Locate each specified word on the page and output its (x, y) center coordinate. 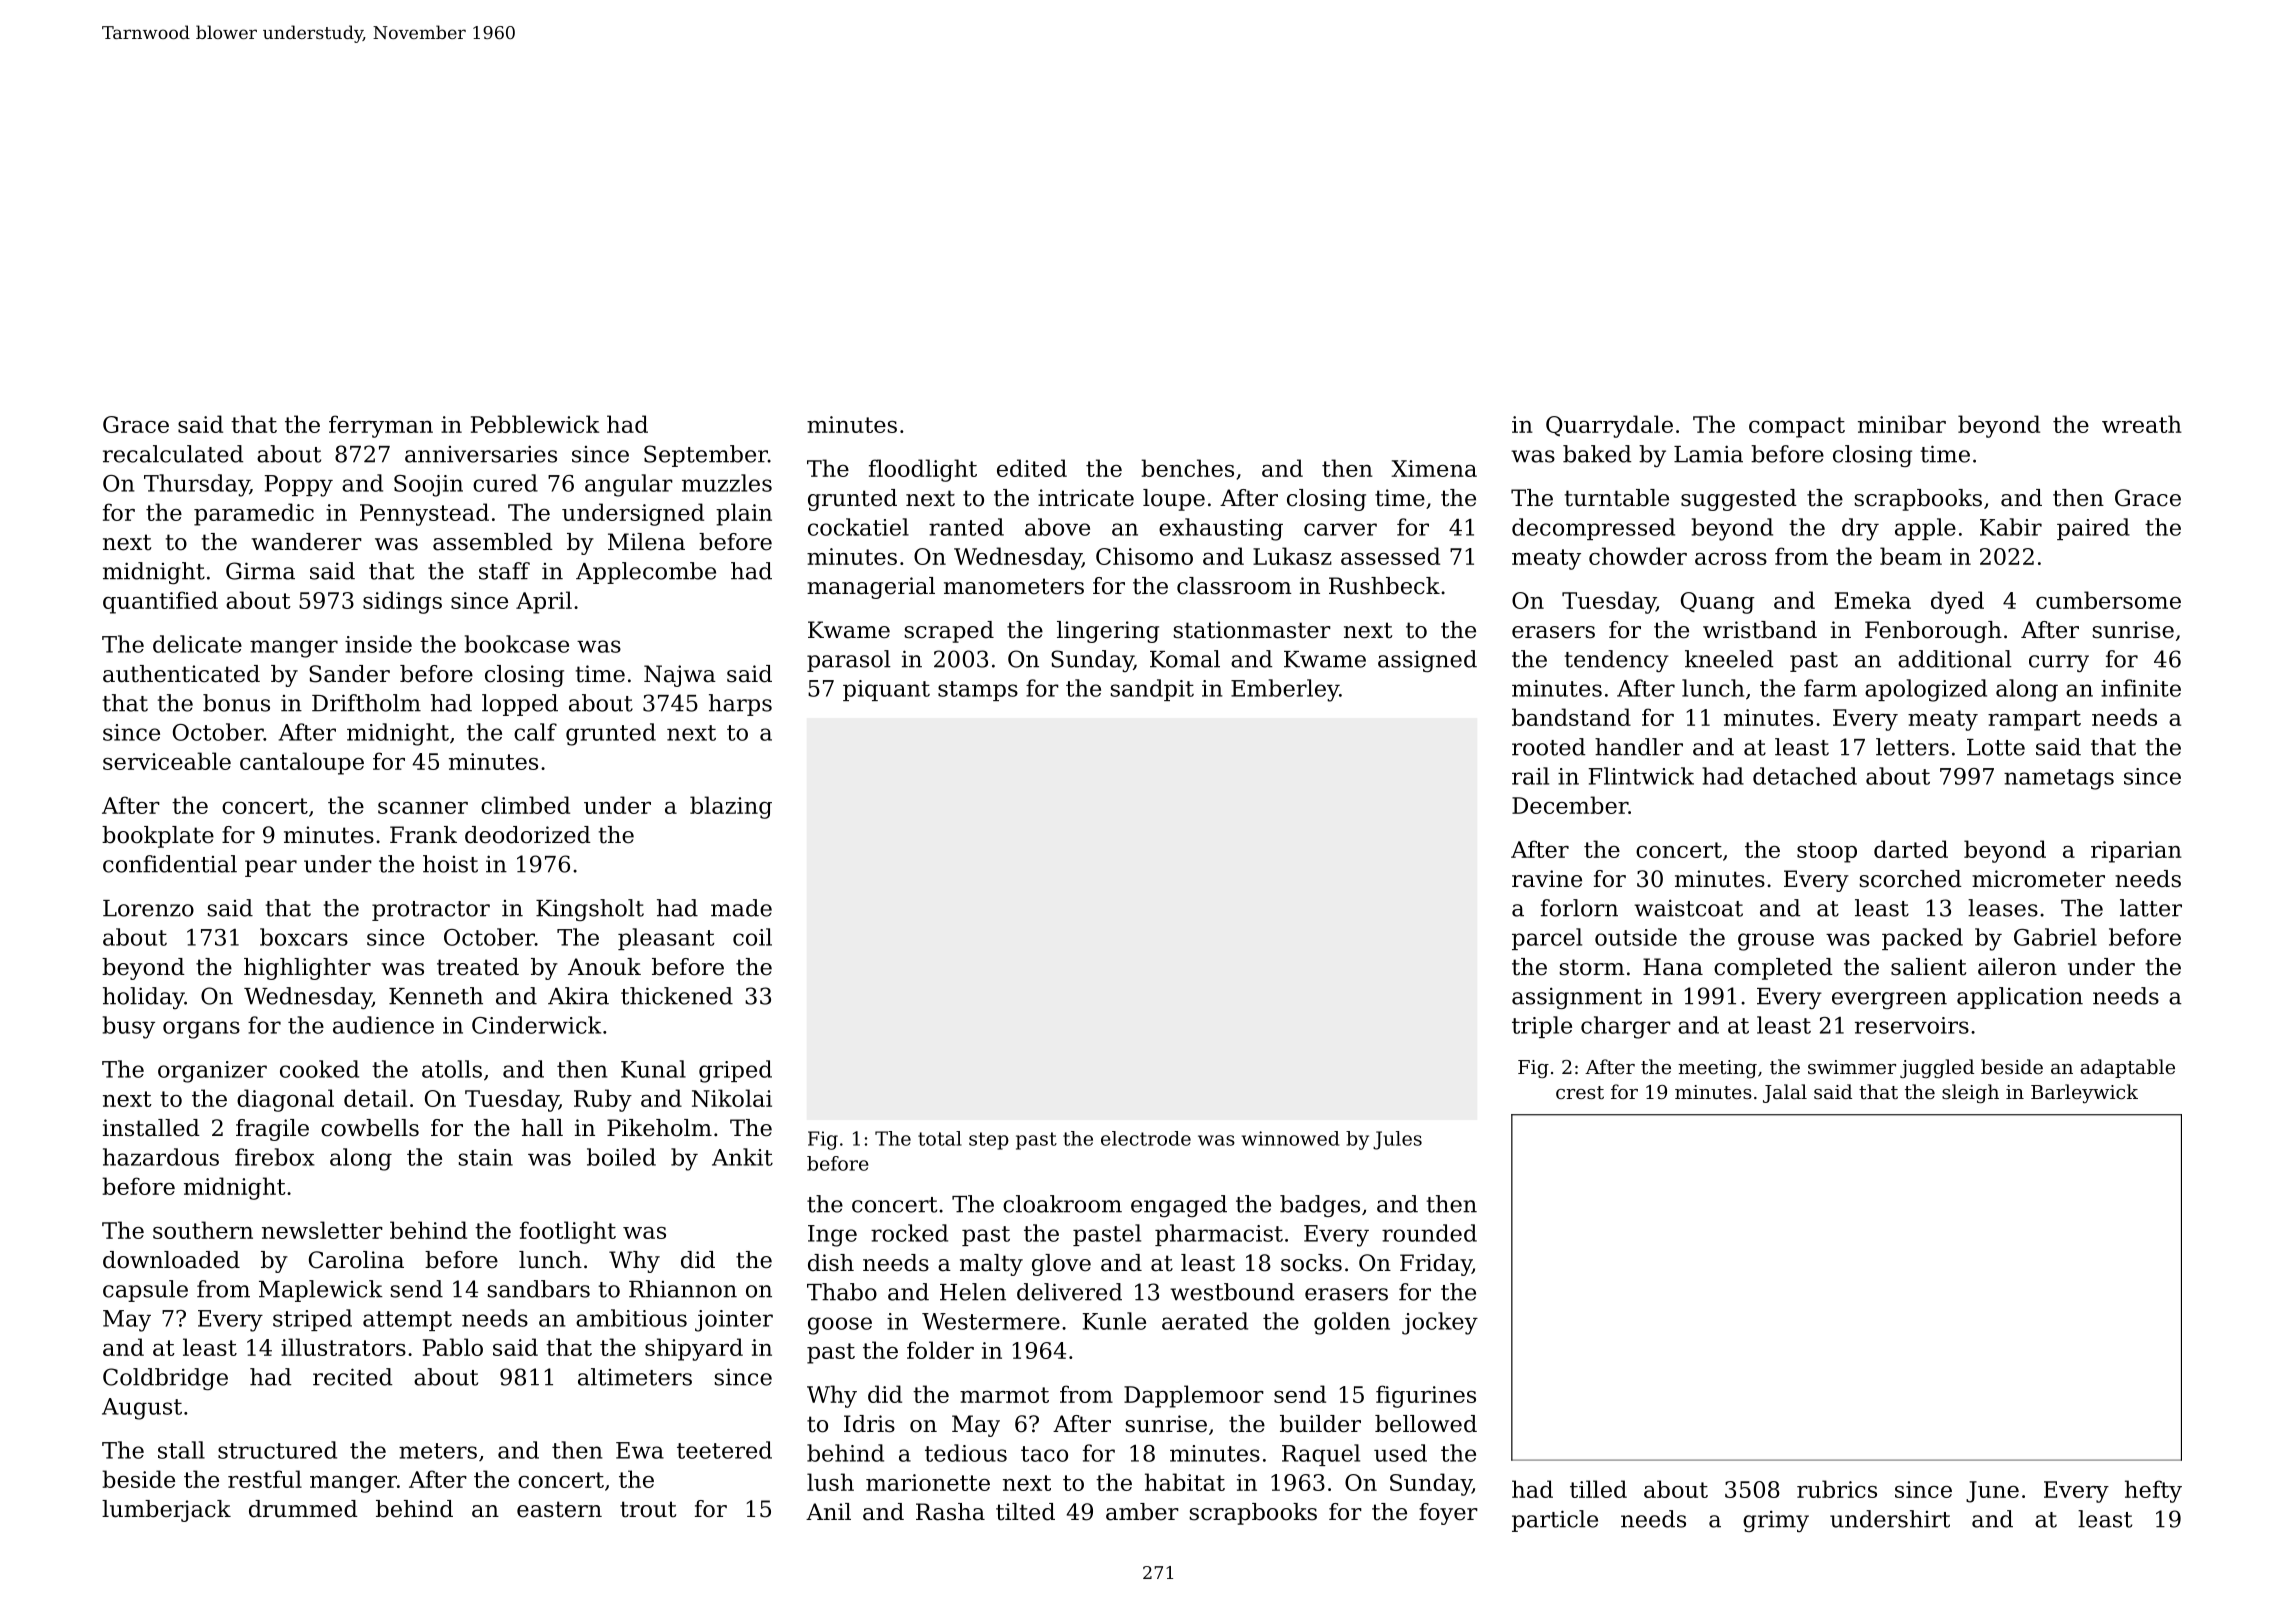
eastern (559, 1509)
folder (940, 1350)
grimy (1776, 1521)
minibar (1902, 424)
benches (1187, 468)
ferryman (381, 426)
